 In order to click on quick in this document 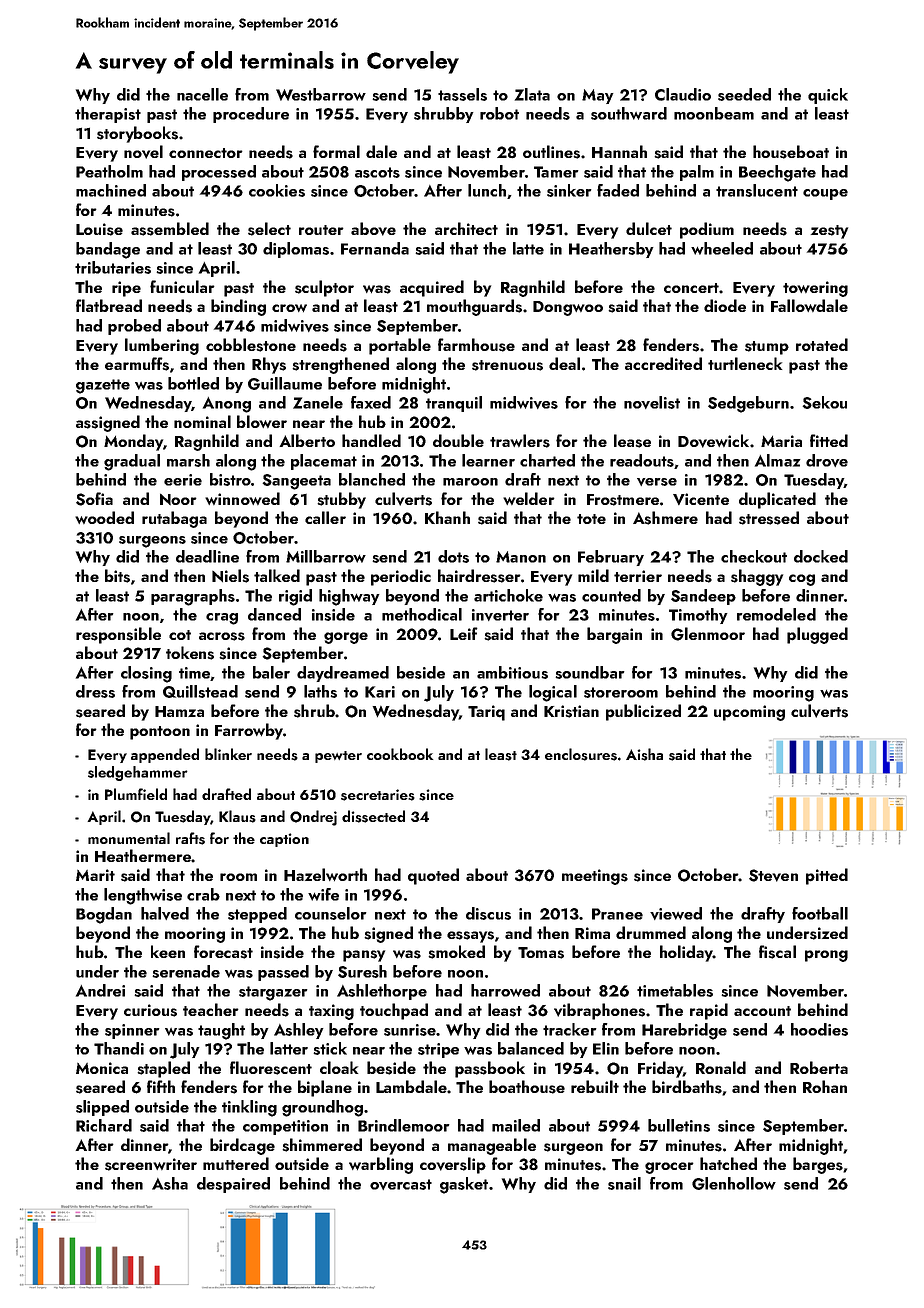, I will do `click(828, 96)`.
